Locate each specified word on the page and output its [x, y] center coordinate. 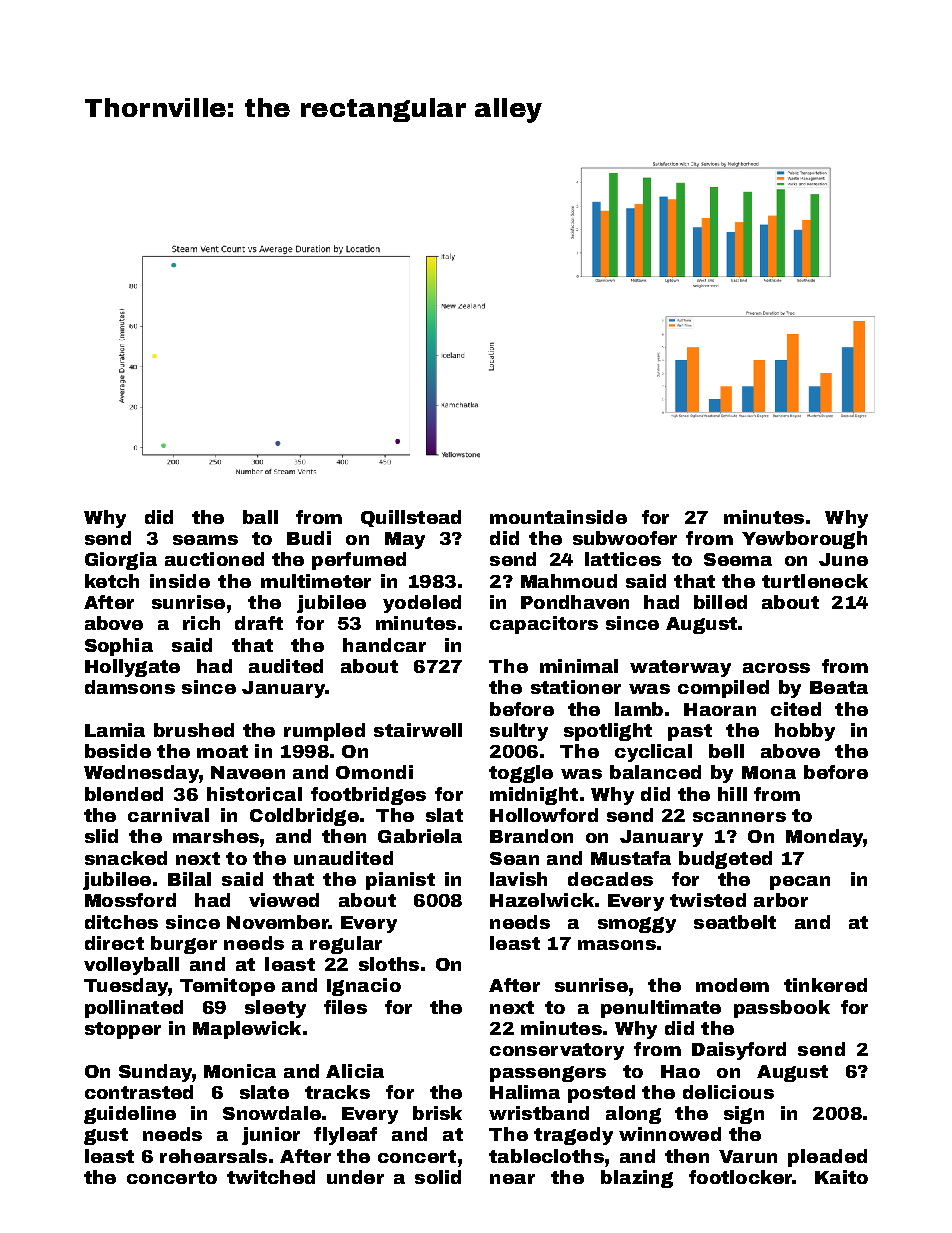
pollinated [134, 1009]
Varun [748, 1156]
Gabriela [420, 836]
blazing [637, 1179]
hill [732, 794]
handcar [384, 645]
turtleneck [815, 581]
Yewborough [804, 540]
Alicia [355, 1071]
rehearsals [213, 1156]
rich [201, 623]
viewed [284, 900]
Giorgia [121, 561]
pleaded [827, 1158]
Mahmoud [569, 581]
